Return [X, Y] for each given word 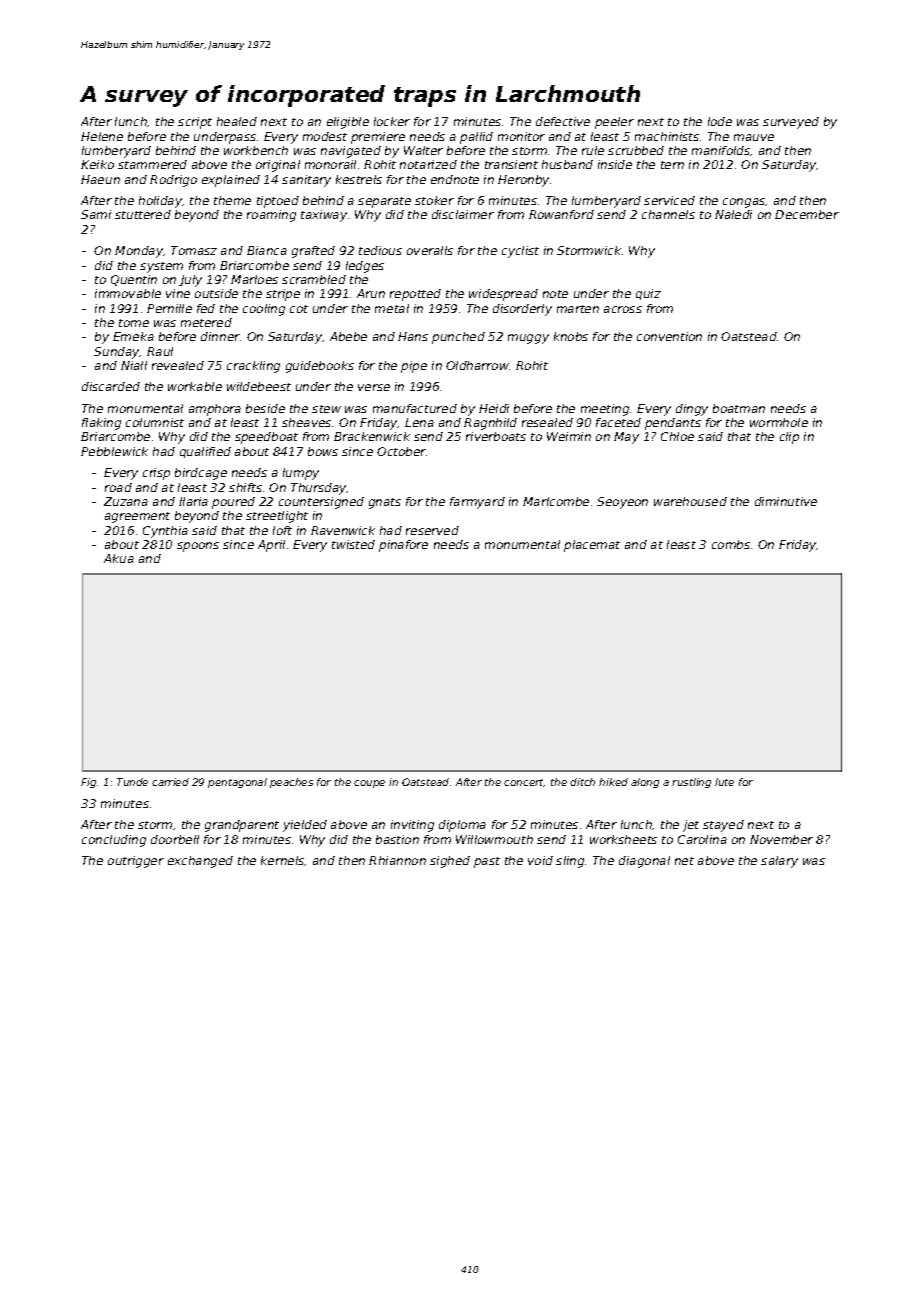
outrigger [136, 862]
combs [731, 544]
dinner [220, 336]
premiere [378, 138]
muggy [528, 339]
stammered [152, 164]
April [271, 546]
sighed [450, 862]
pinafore [403, 546]
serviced [669, 200]
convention [669, 336]
